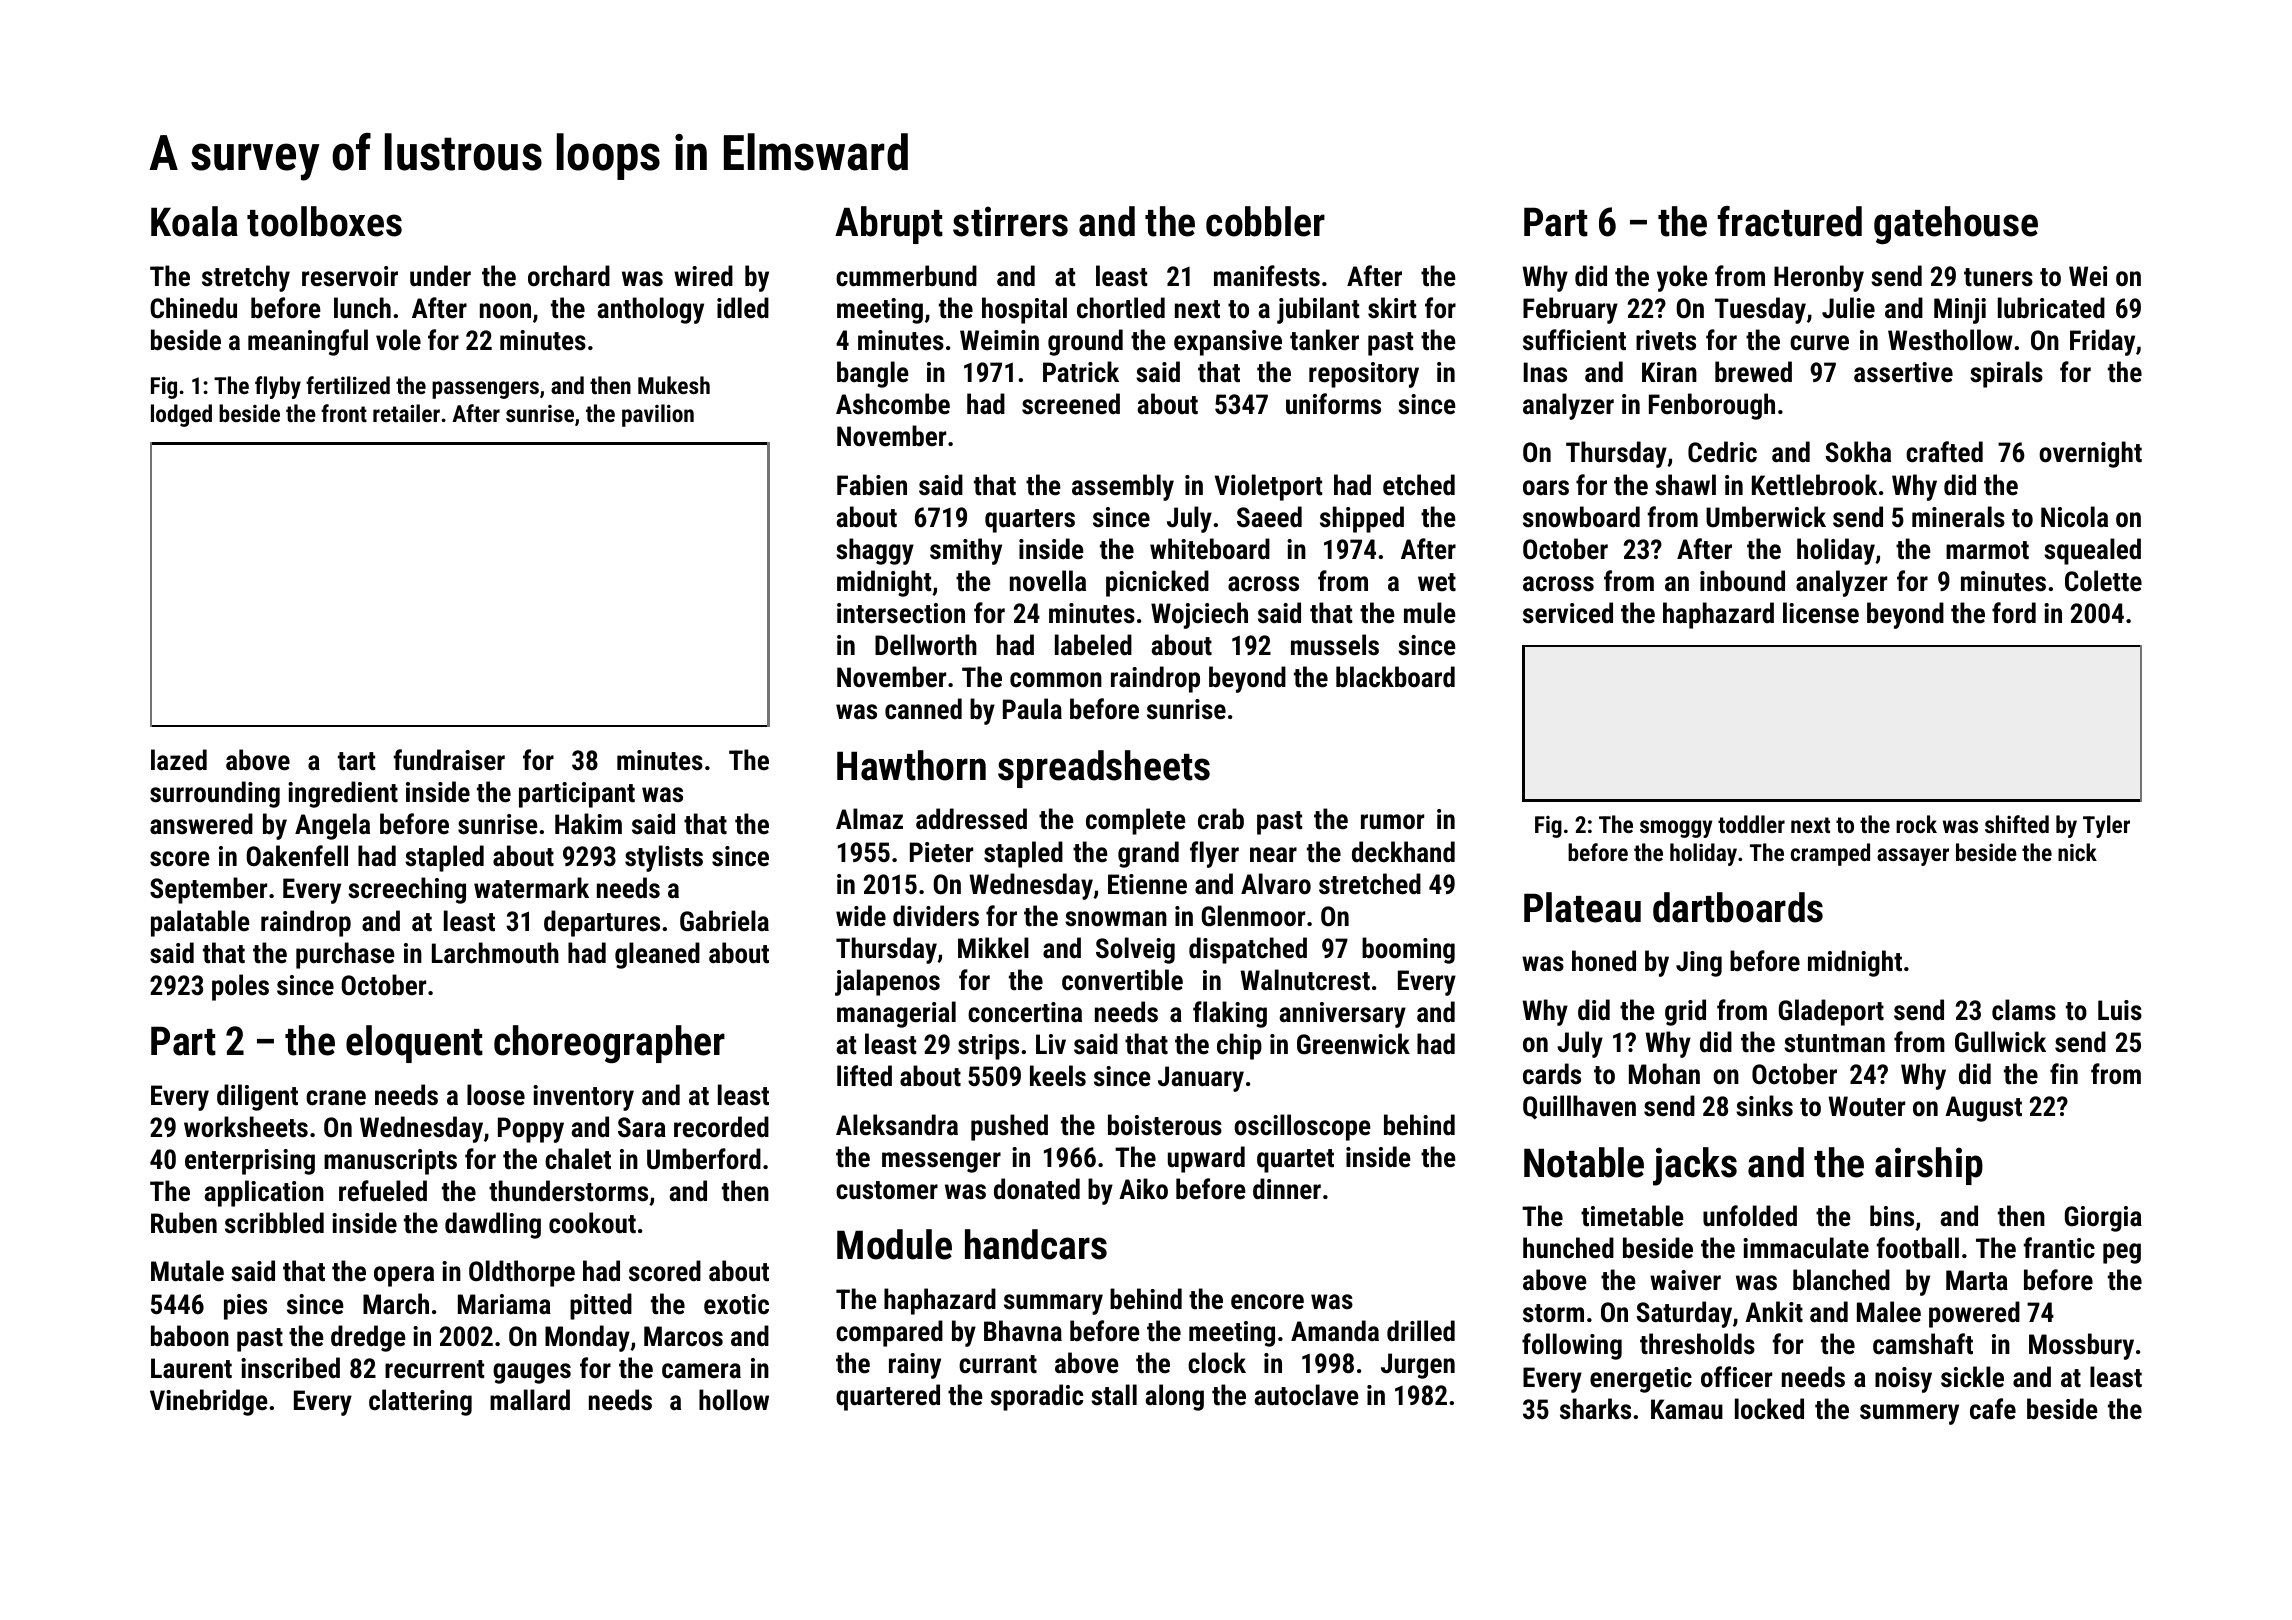 This image has height=1620, width=2292. Describe the element at coordinates (1789, 221) in the image. I see `fractured` at that location.
